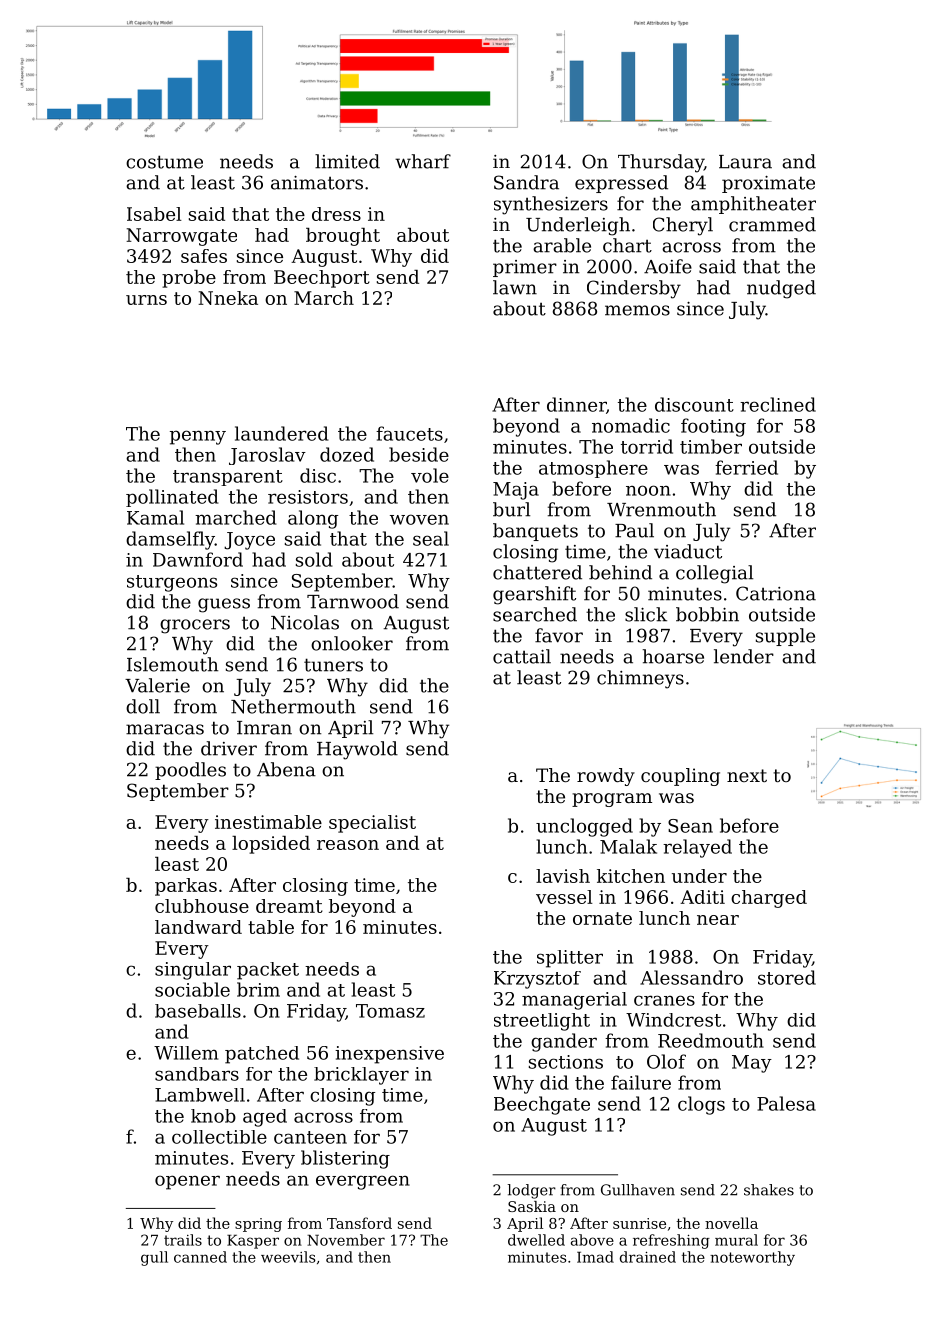 This document has width=942, height=1338. What do you see at coordinates (164, 162) in the document?
I see `costume` at bounding box center [164, 162].
